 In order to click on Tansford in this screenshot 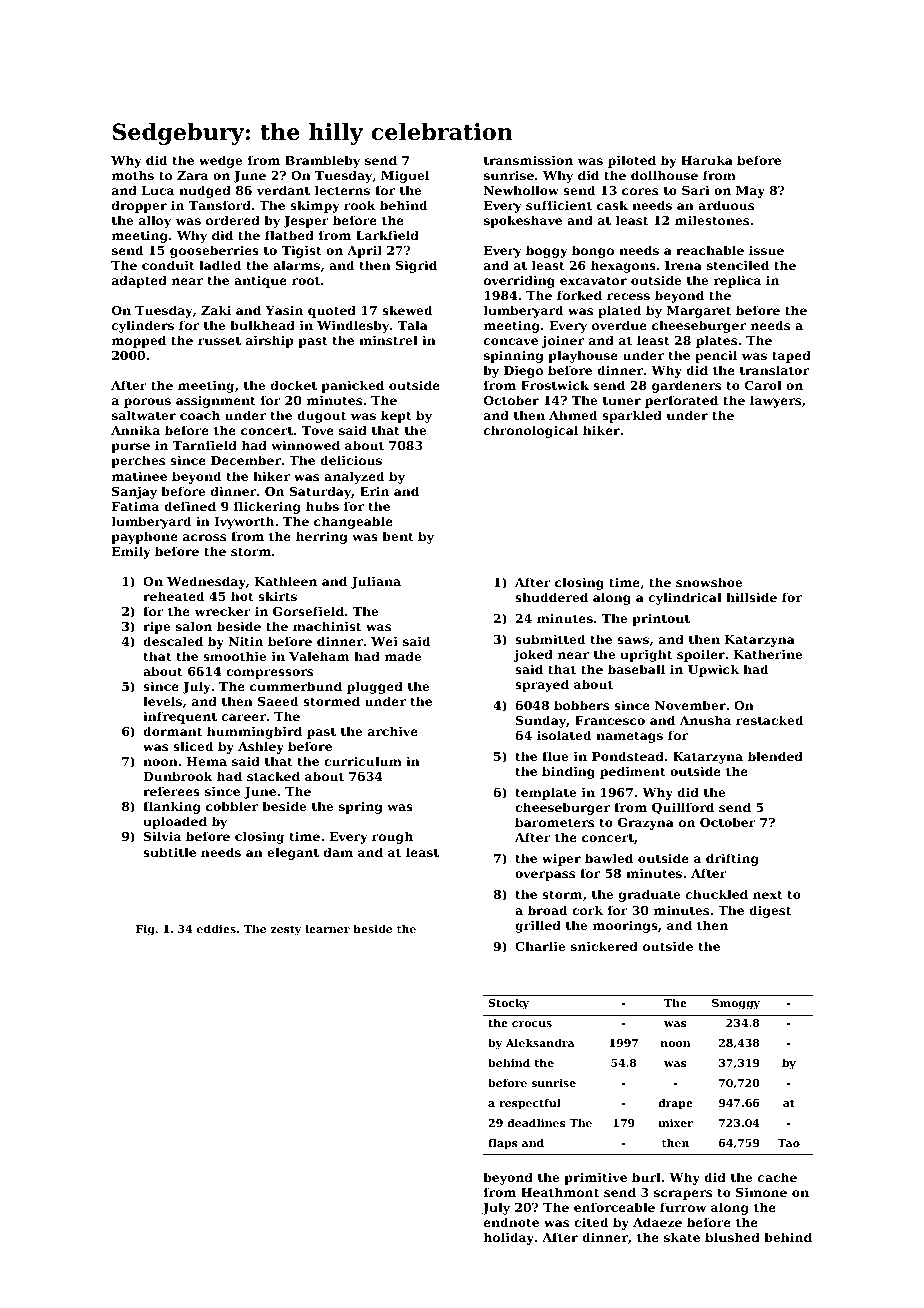, I will do `click(220, 205)`.
